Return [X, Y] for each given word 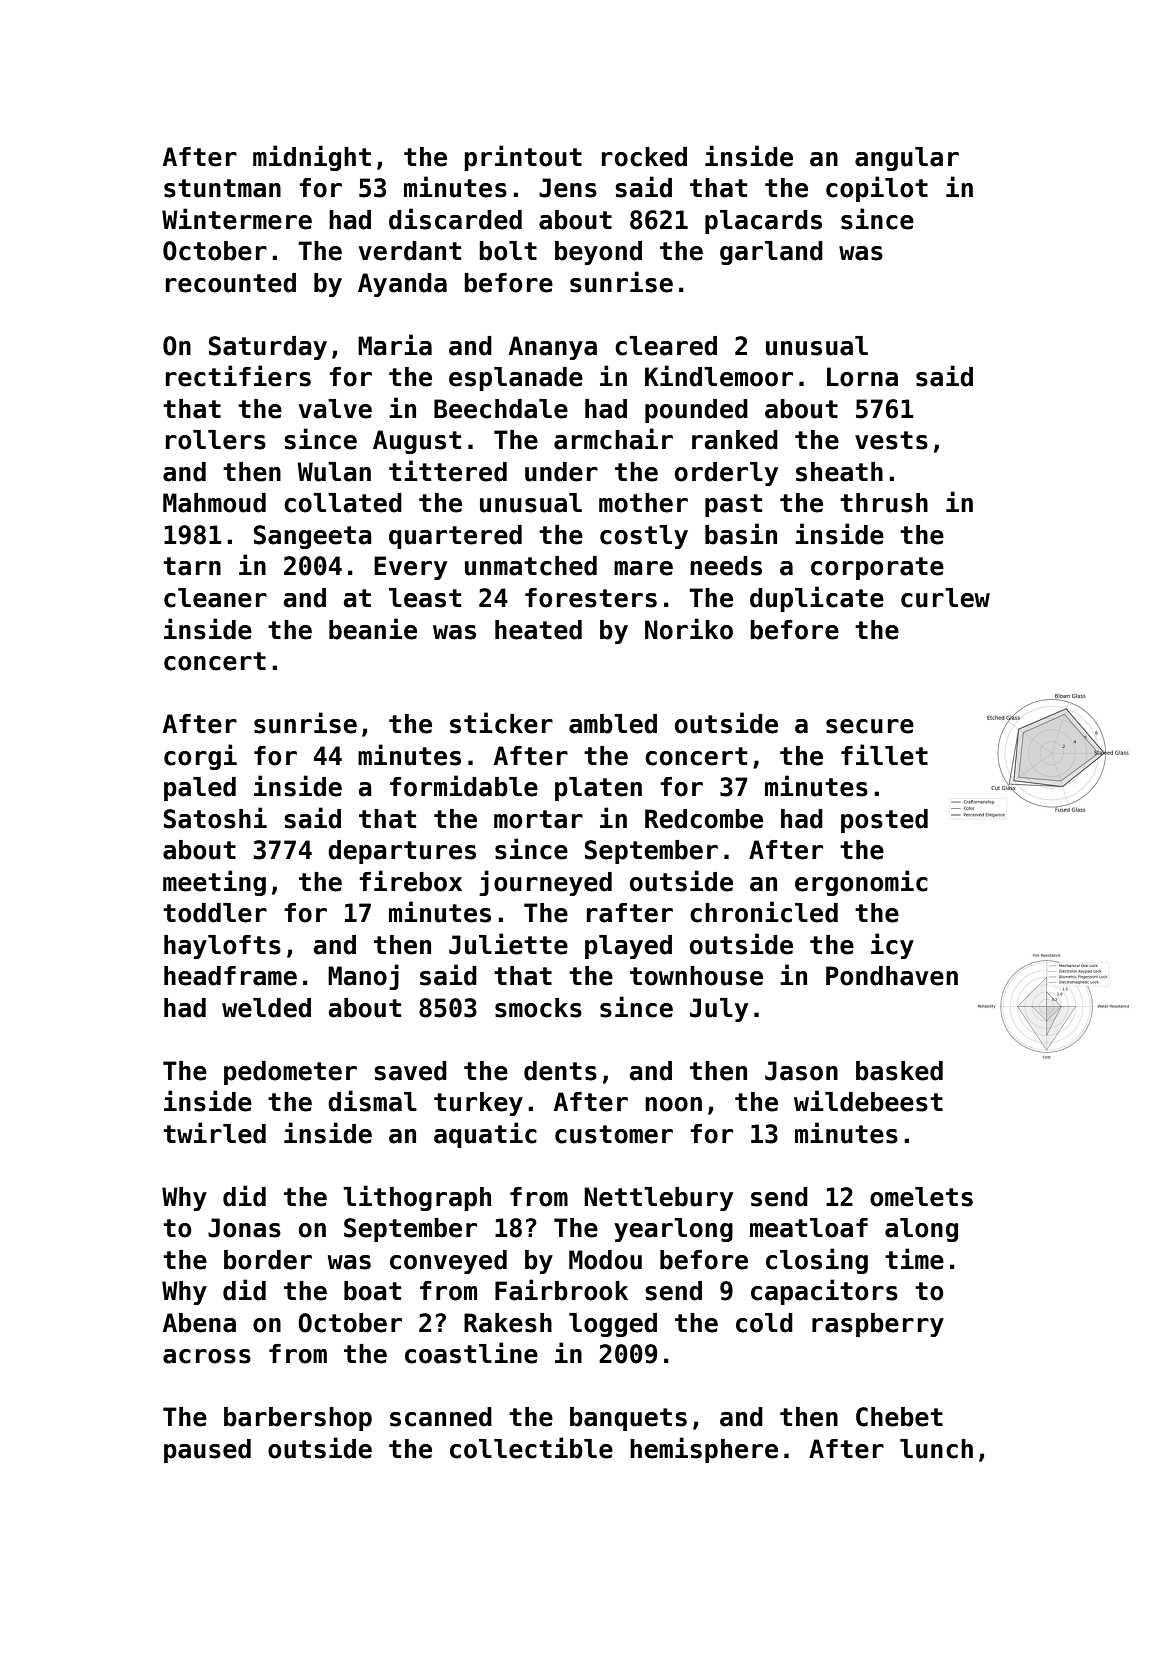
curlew [945, 598]
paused [207, 1451]
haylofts [222, 947]
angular [907, 159]
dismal [372, 1101]
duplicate [817, 599]
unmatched [531, 566]
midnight [312, 158]
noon [673, 1104]
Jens [568, 188]
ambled [613, 724]
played [628, 947]
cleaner [215, 598]
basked [899, 1071]
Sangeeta [313, 537]
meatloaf [809, 1228]
